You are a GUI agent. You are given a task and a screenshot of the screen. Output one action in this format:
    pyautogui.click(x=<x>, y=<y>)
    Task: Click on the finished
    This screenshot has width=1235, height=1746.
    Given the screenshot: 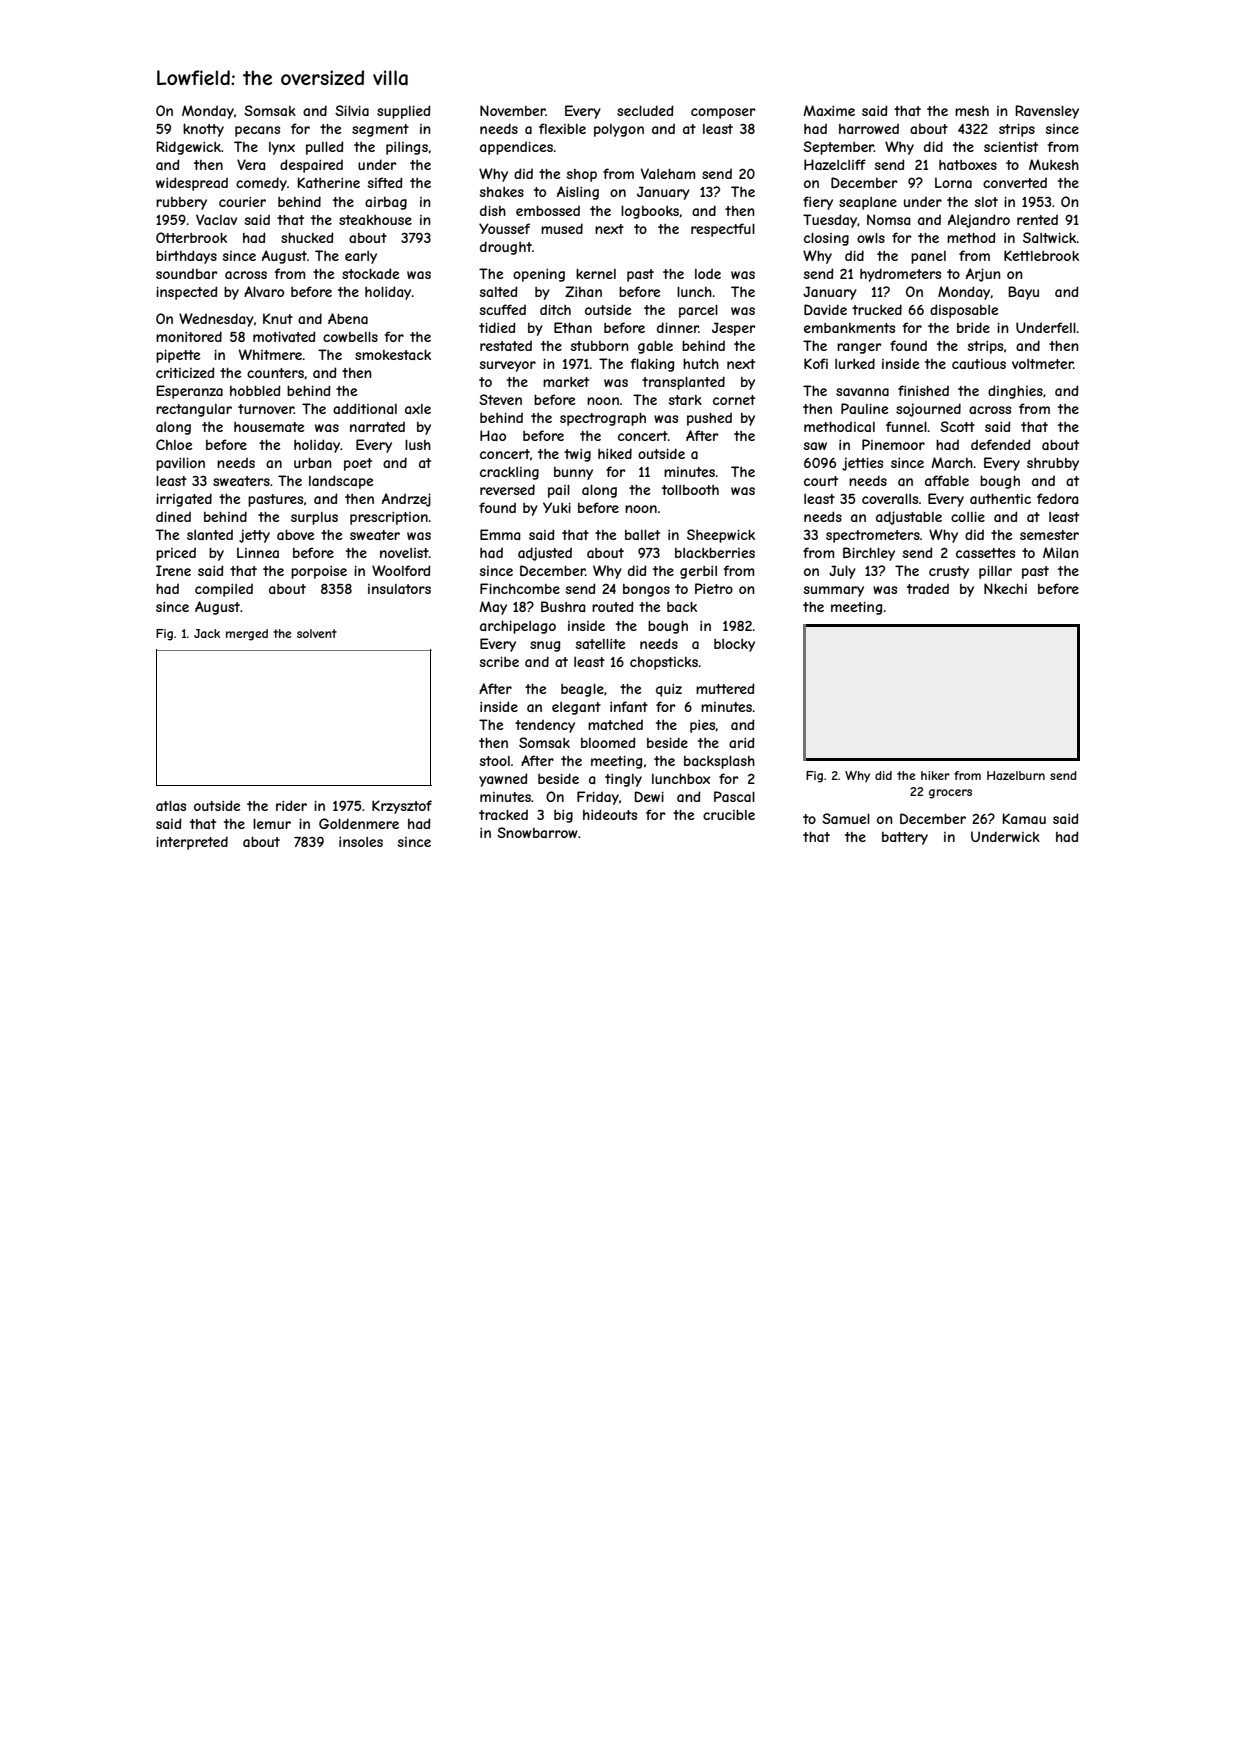 What is the action you would take?
    pyautogui.click(x=923, y=390)
